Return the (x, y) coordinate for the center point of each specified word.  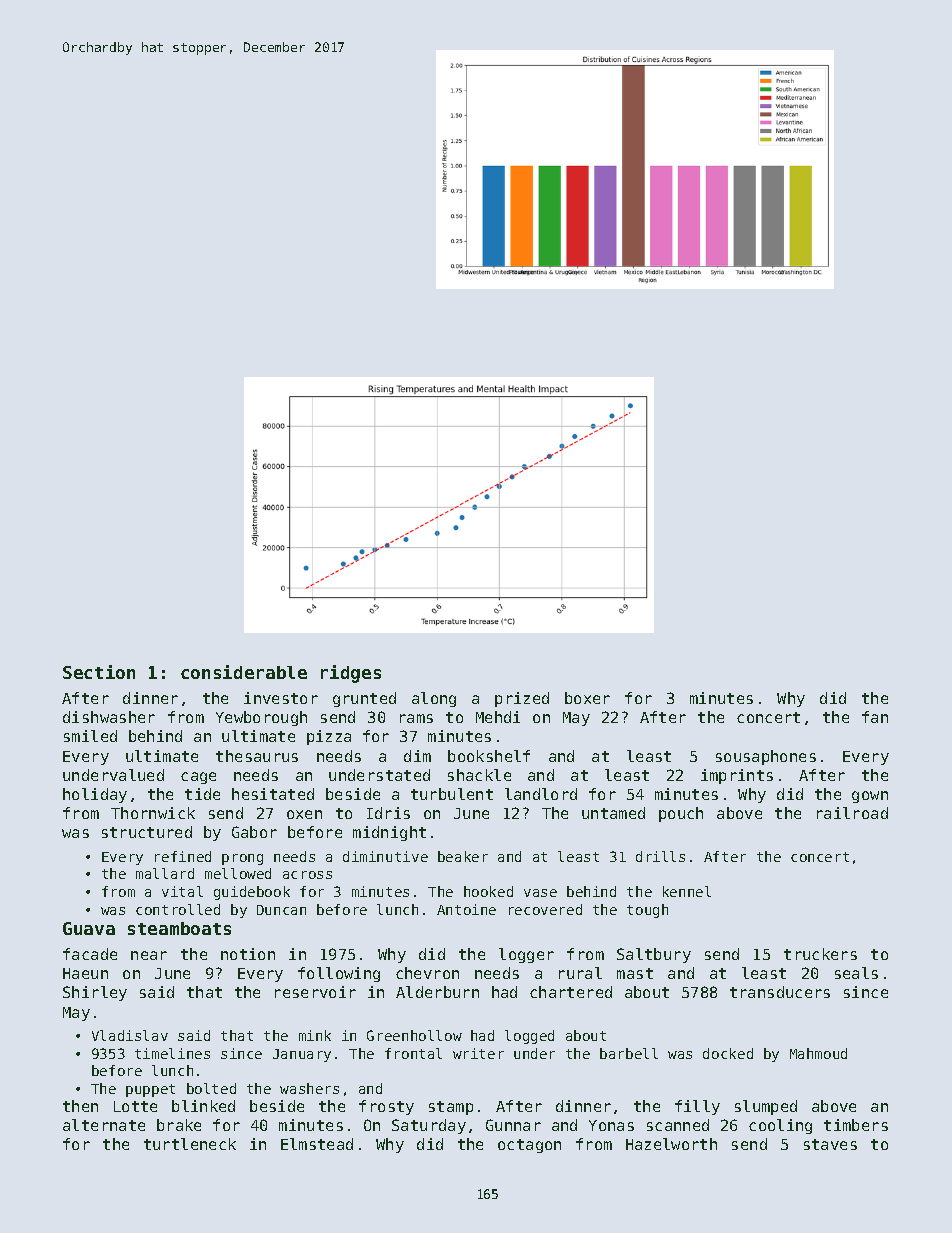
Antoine (466, 909)
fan (875, 717)
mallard (165, 873)
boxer (587, 698)
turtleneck (190, 1144)
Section (99, 672)
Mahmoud (818, 1053)
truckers (820, 954)
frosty (386, 1107)
